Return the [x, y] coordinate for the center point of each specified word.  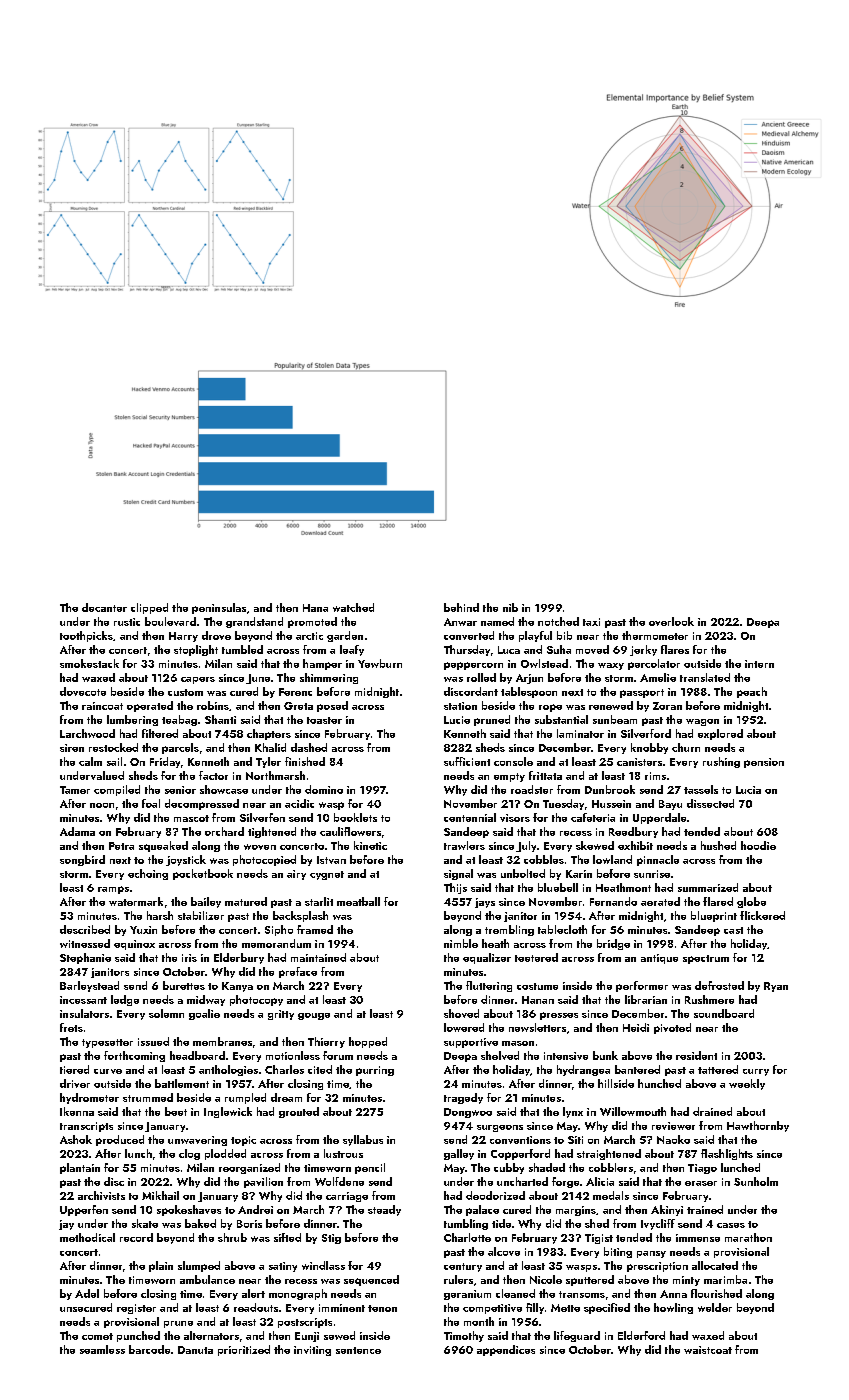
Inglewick [228, 1112]
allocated [715, 1265]
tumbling [466, 1224]
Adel [87, 1293]
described [85, 929]
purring [375, 1071]
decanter [104, 607]
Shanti [220, 719]
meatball [358, 901]
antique [659, 959]
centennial [470, 817]
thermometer [655, 635]
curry [756, 1072]
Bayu [670, 805]
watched [353, 607]
